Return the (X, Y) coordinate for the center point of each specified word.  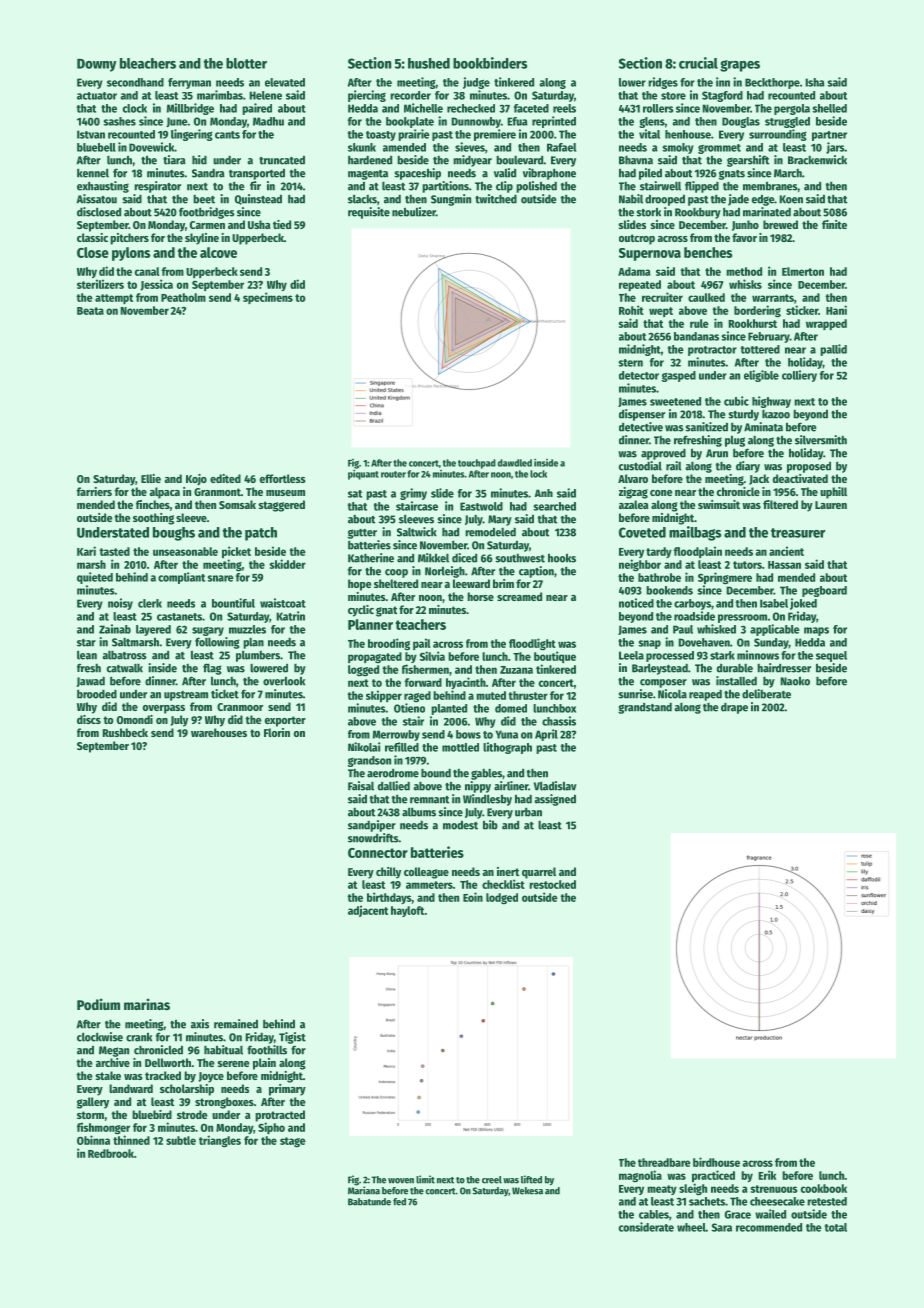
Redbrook (111, 1153)
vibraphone (549, 174)
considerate (646, 1227)
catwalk (125, 668)
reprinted (554, 122)
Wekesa (527, 1191)
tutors (747, 565)
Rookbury (698, 213)
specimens (268, 298)
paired (257, 109)
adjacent (368, 911)
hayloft (408, 911)
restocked (552, 884)
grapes (740, 66)
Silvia (432, 656)
